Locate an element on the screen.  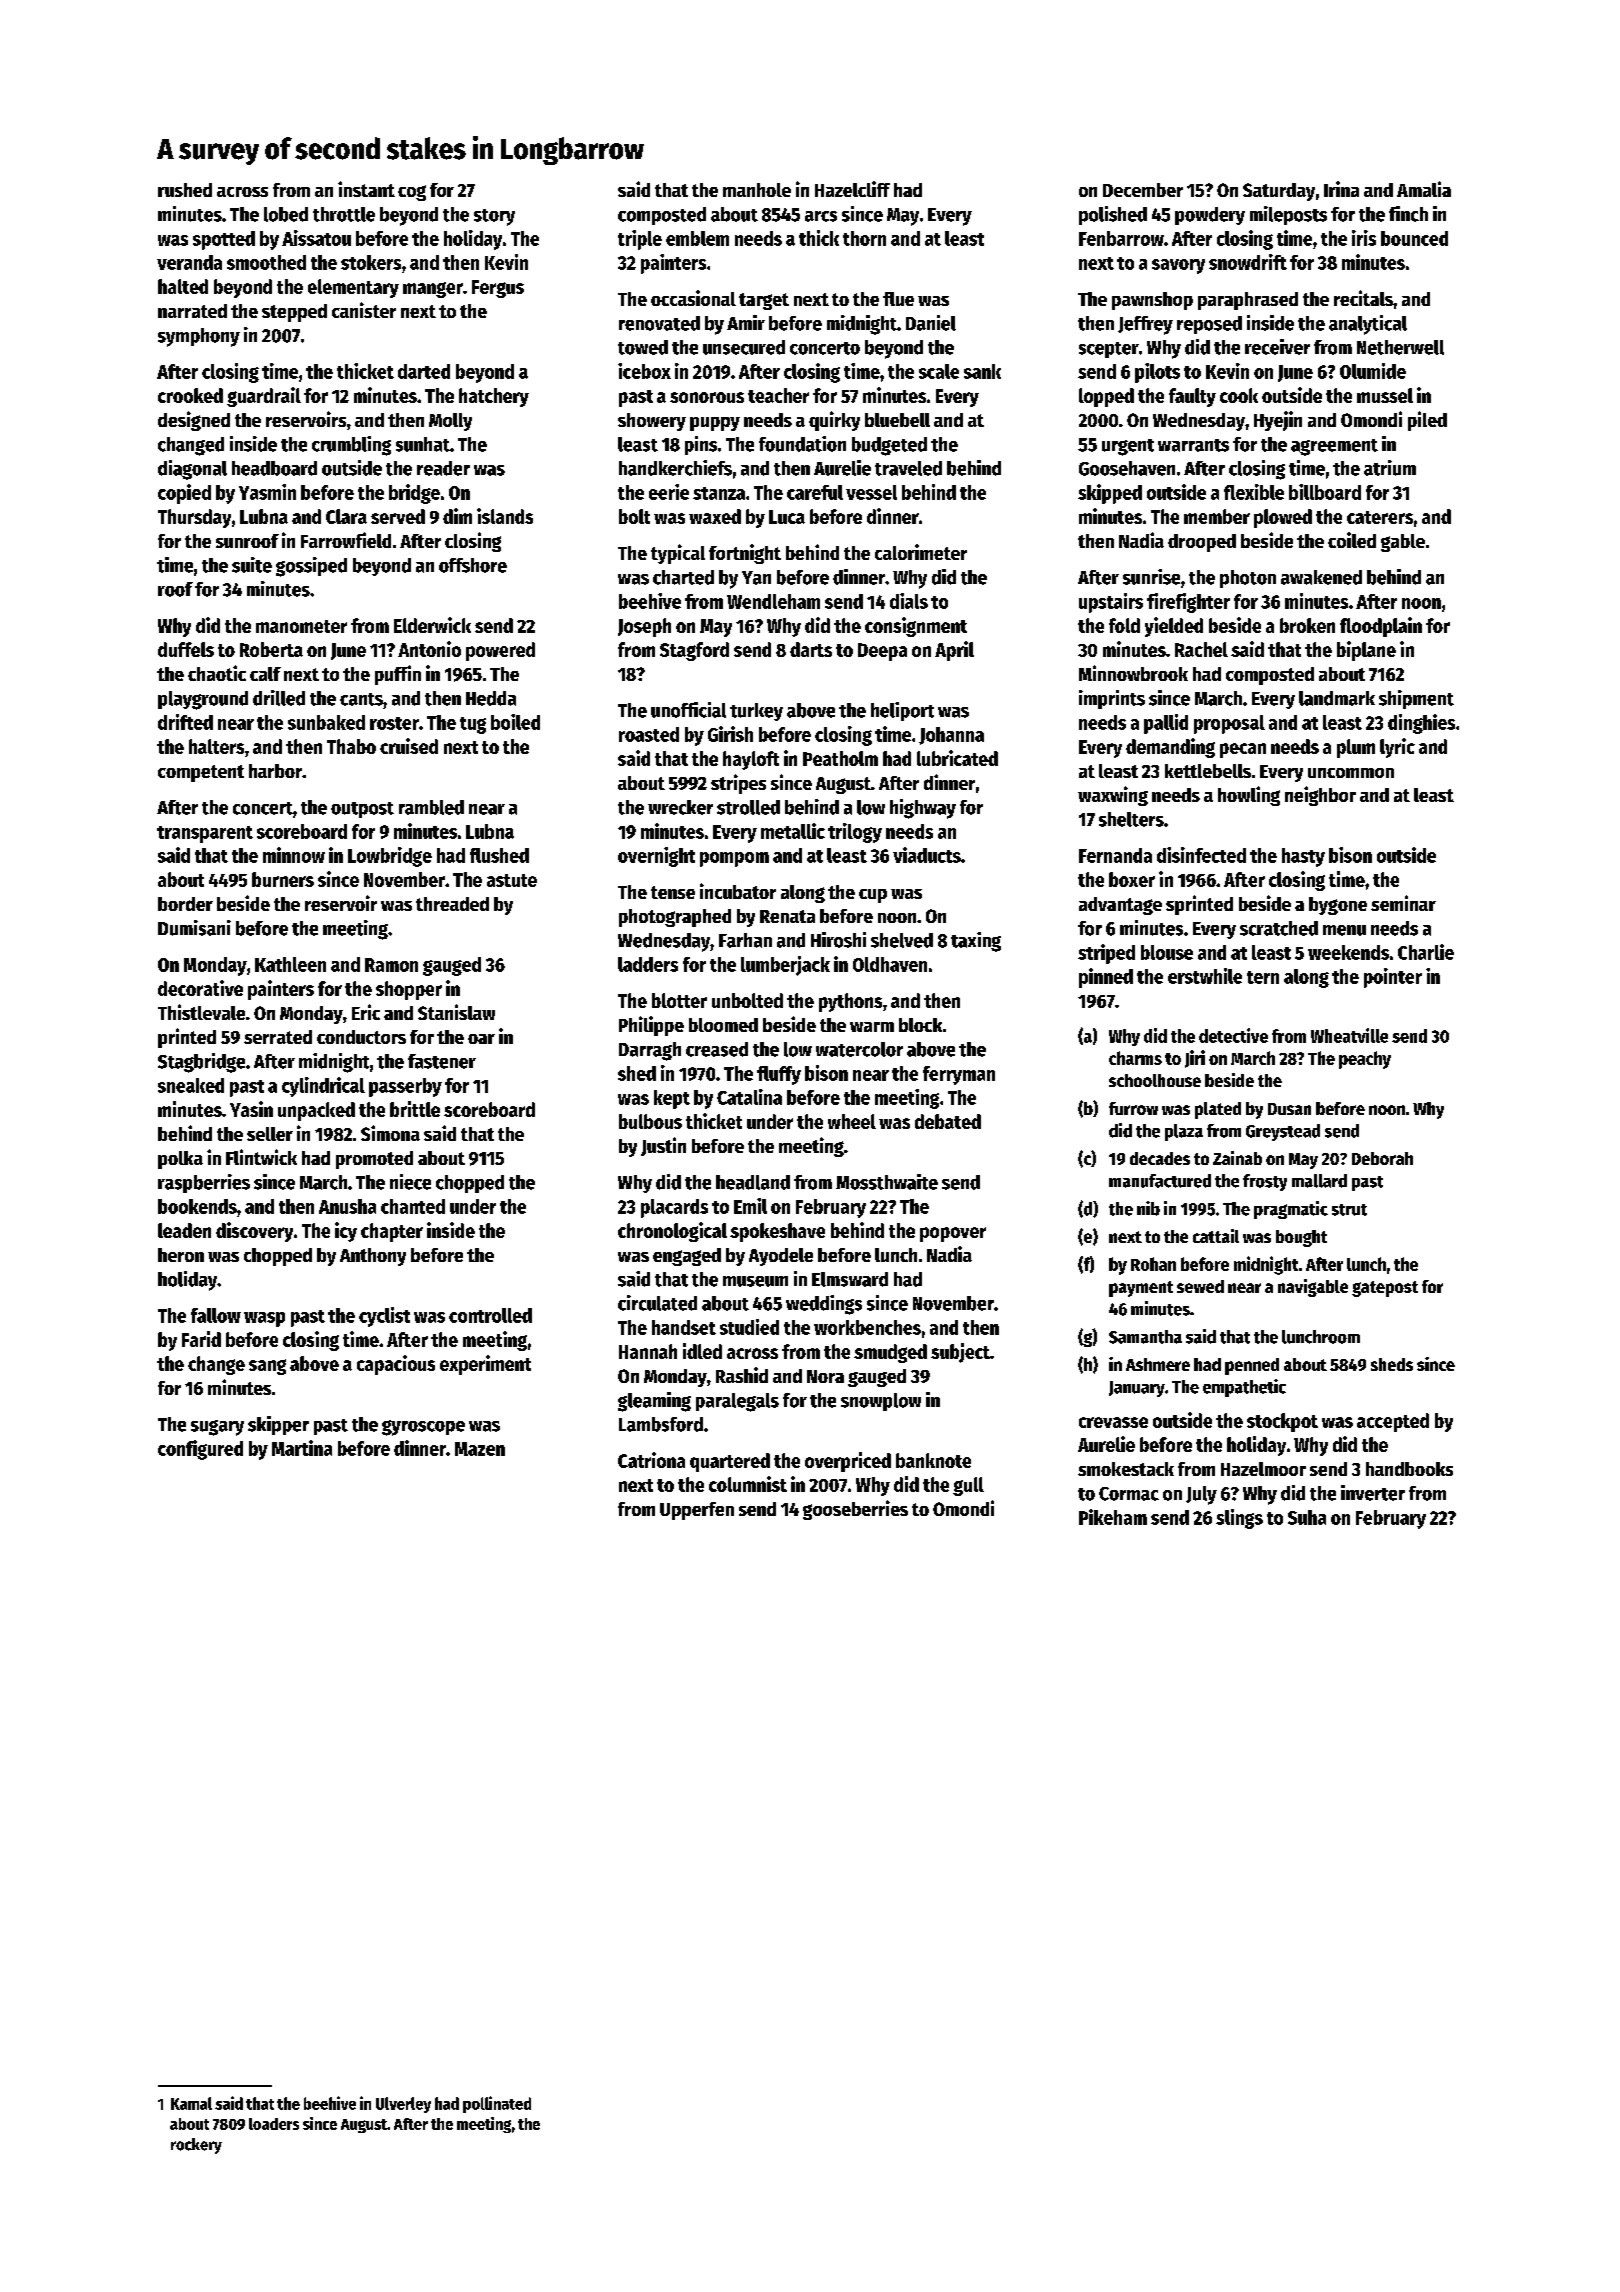
pollinated is located at coordinates (497, 2104).
